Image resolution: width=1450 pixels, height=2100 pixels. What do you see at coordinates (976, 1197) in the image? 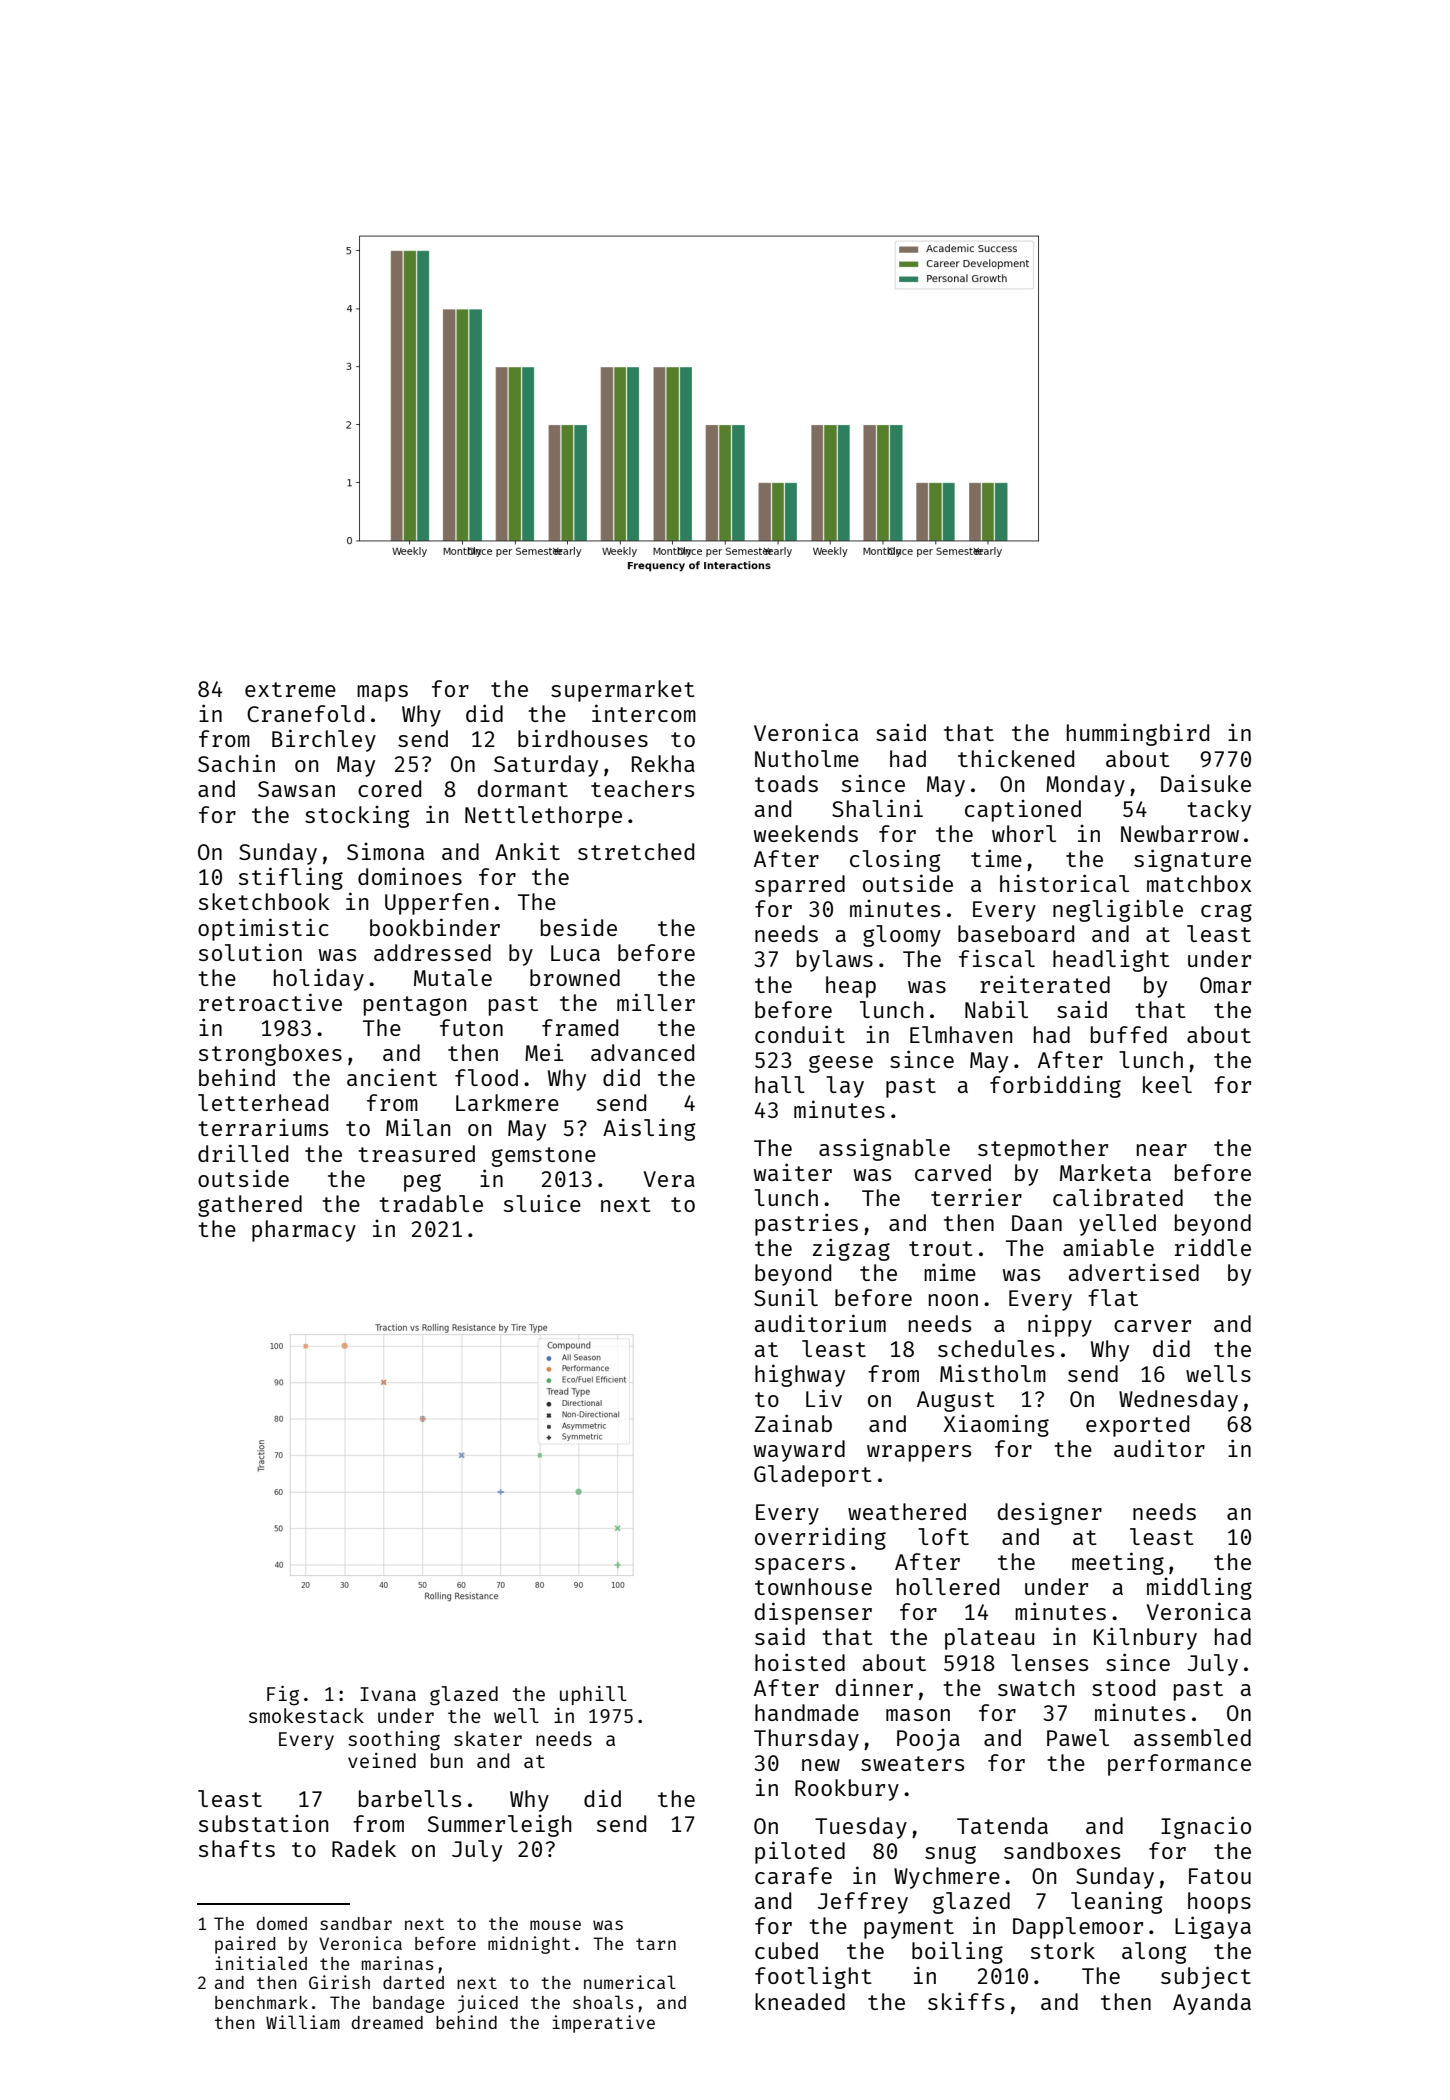
I see `terrier` at bounding box center [976, 1197].
